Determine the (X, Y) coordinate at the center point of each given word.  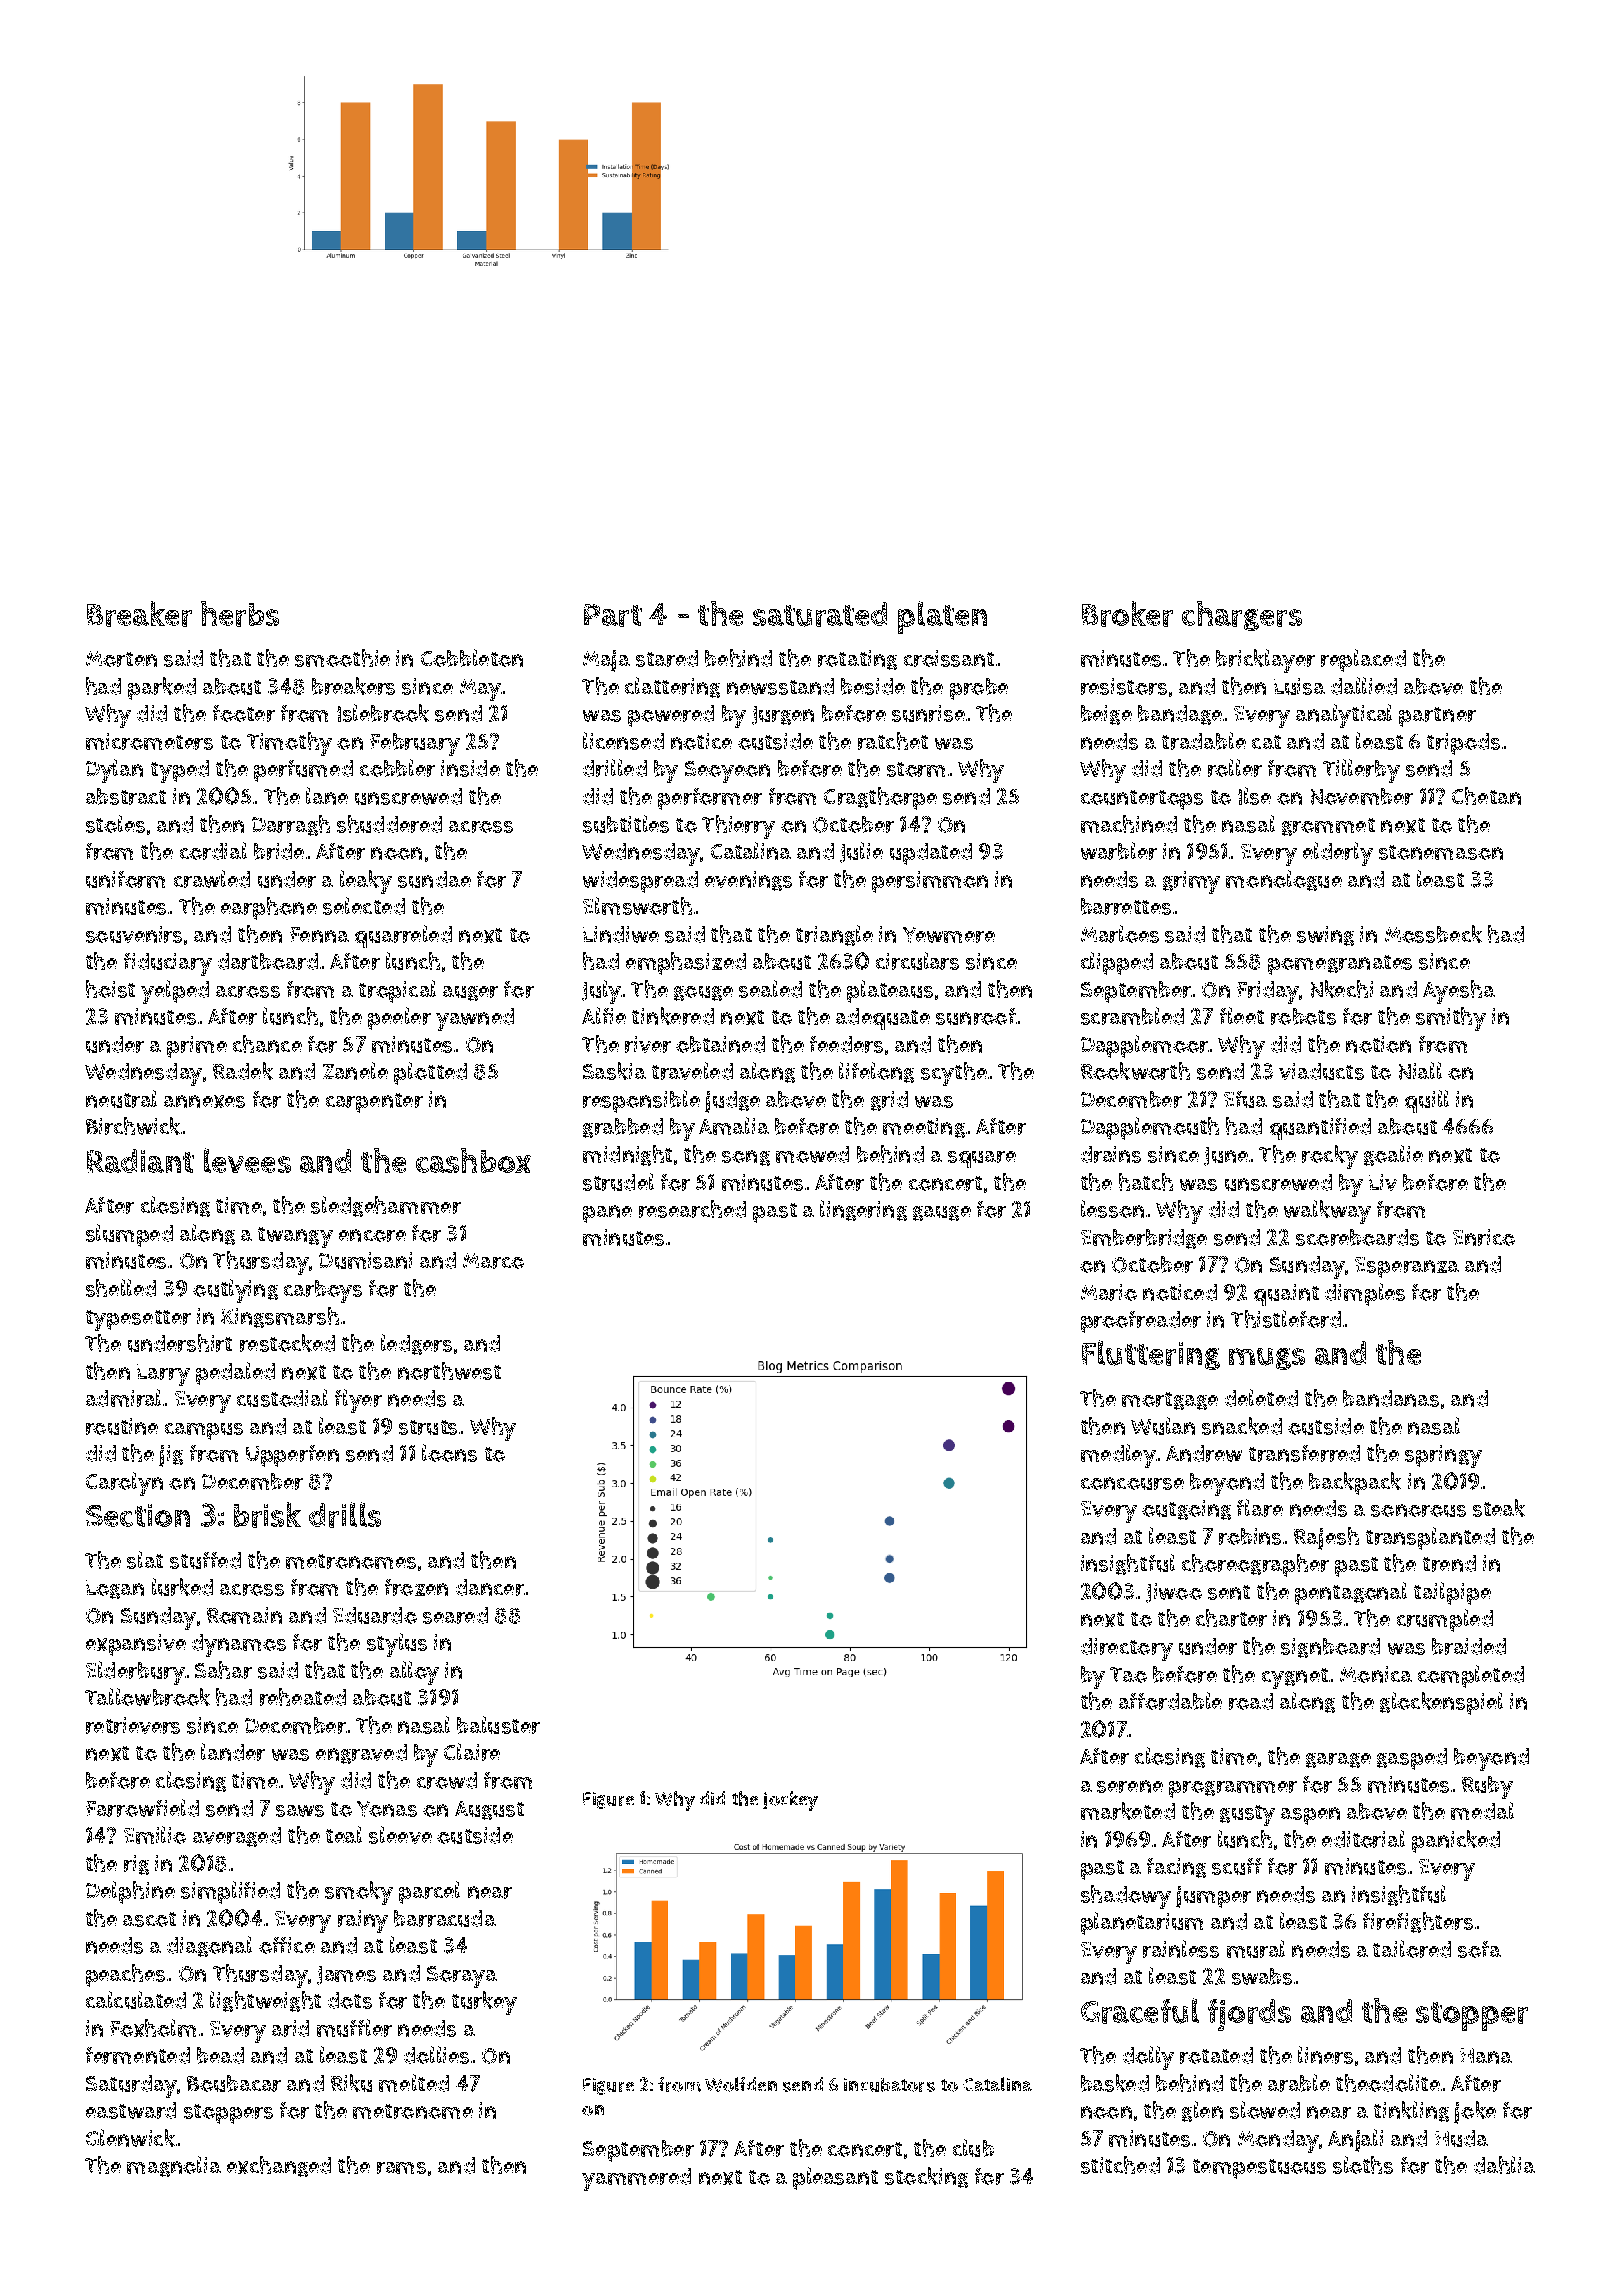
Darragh (291, 825)
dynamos (239, 1645)
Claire (472, 1752)
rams (401, 2168)
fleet (1242, 1015)
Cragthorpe (880, 798)
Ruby (1487, 1787)
